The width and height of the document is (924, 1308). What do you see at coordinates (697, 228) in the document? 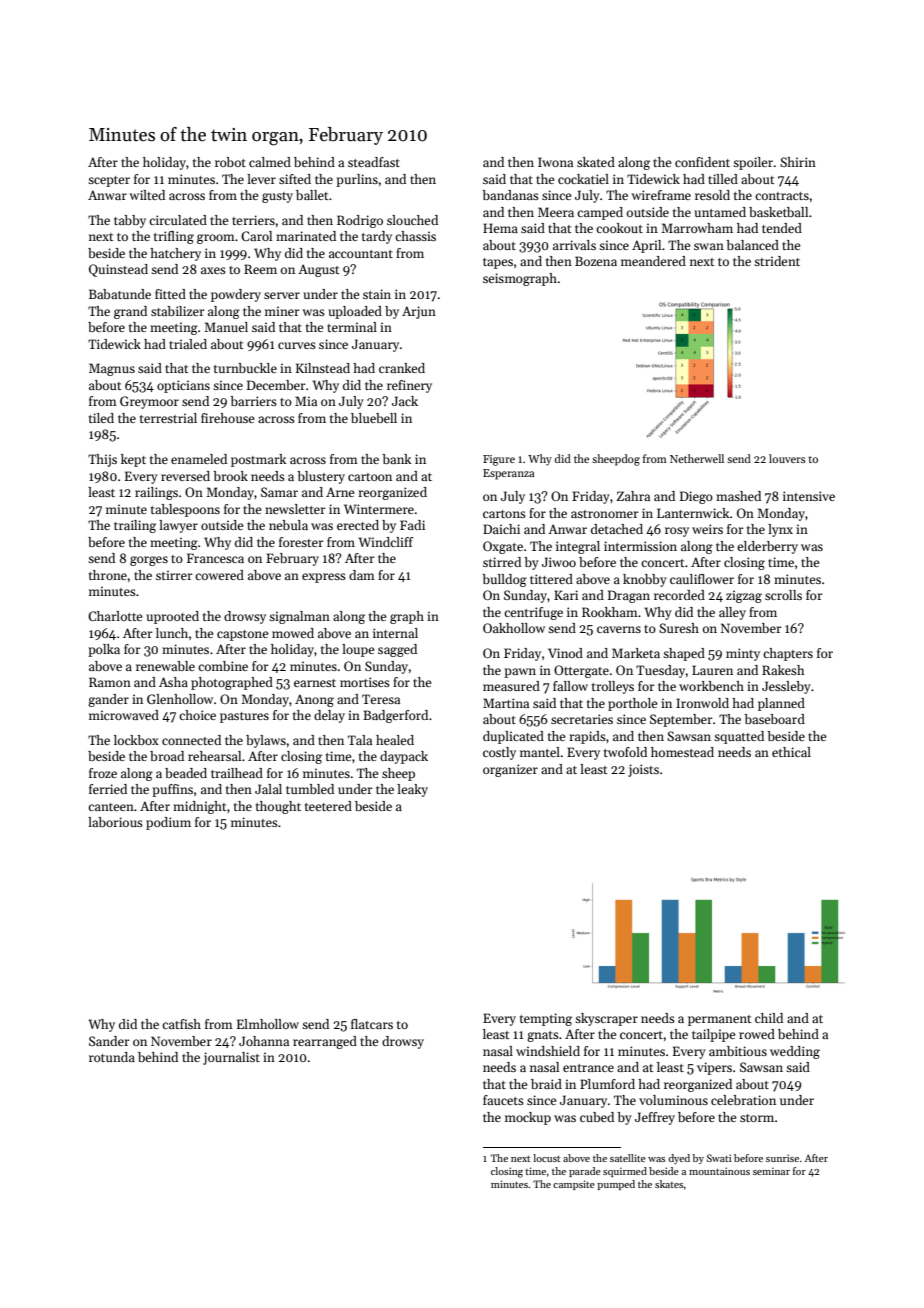
I see `Marrowham` at bounding box center [697, 228].
